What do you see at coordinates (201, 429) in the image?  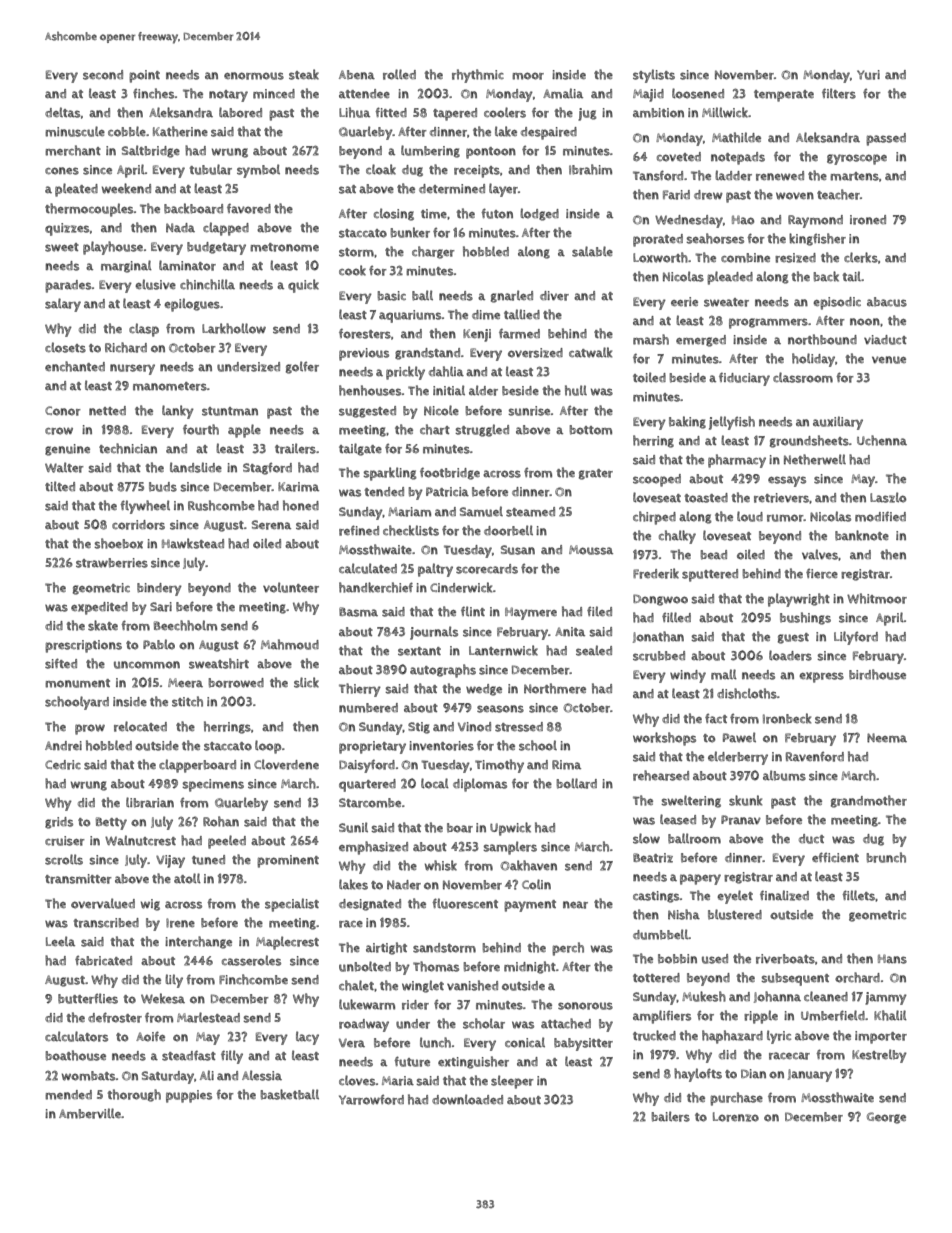 I see `fourth` at bounding box center [201, 429].
